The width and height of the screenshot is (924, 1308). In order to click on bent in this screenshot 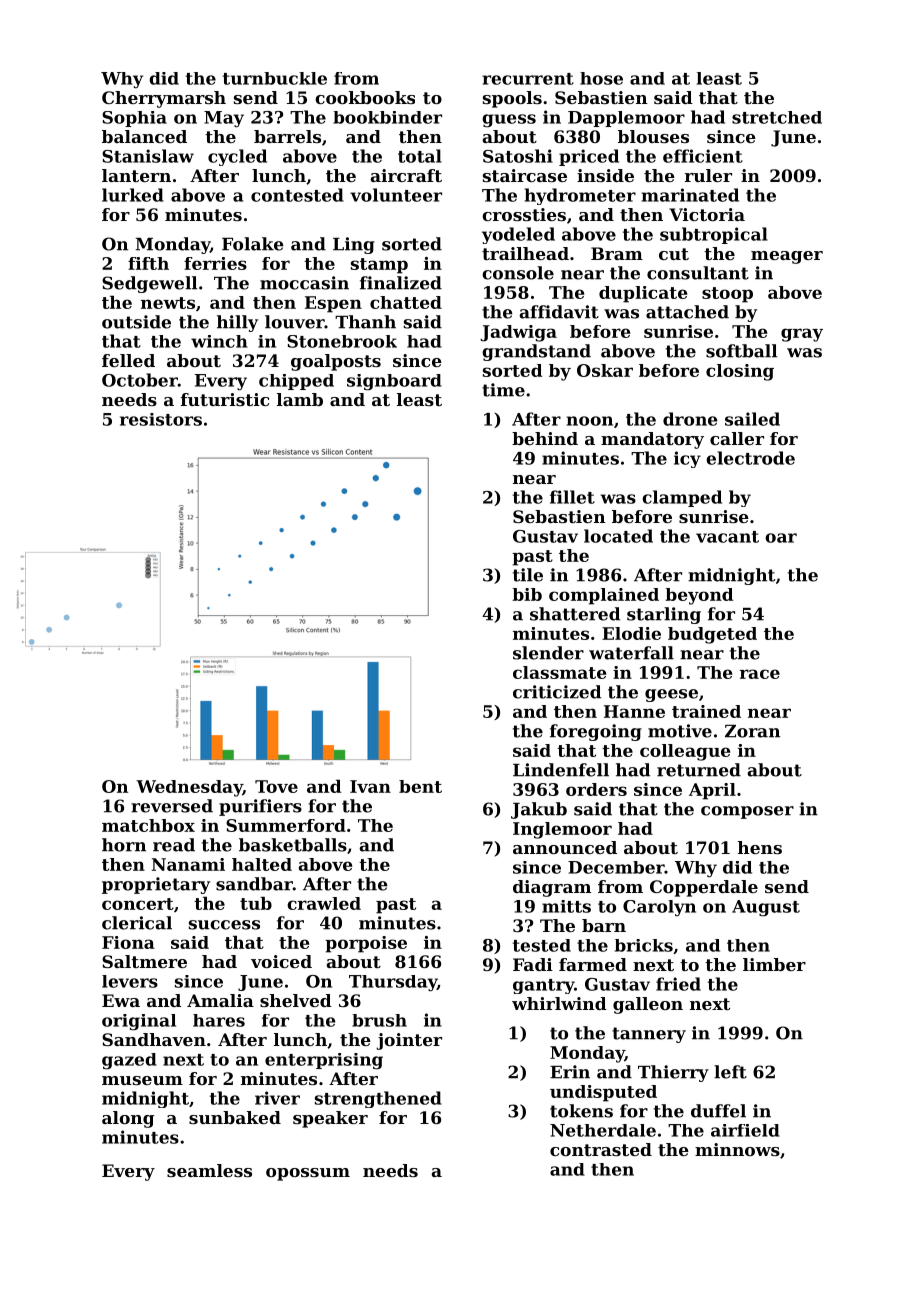, I will do `click(420, 786)`.
